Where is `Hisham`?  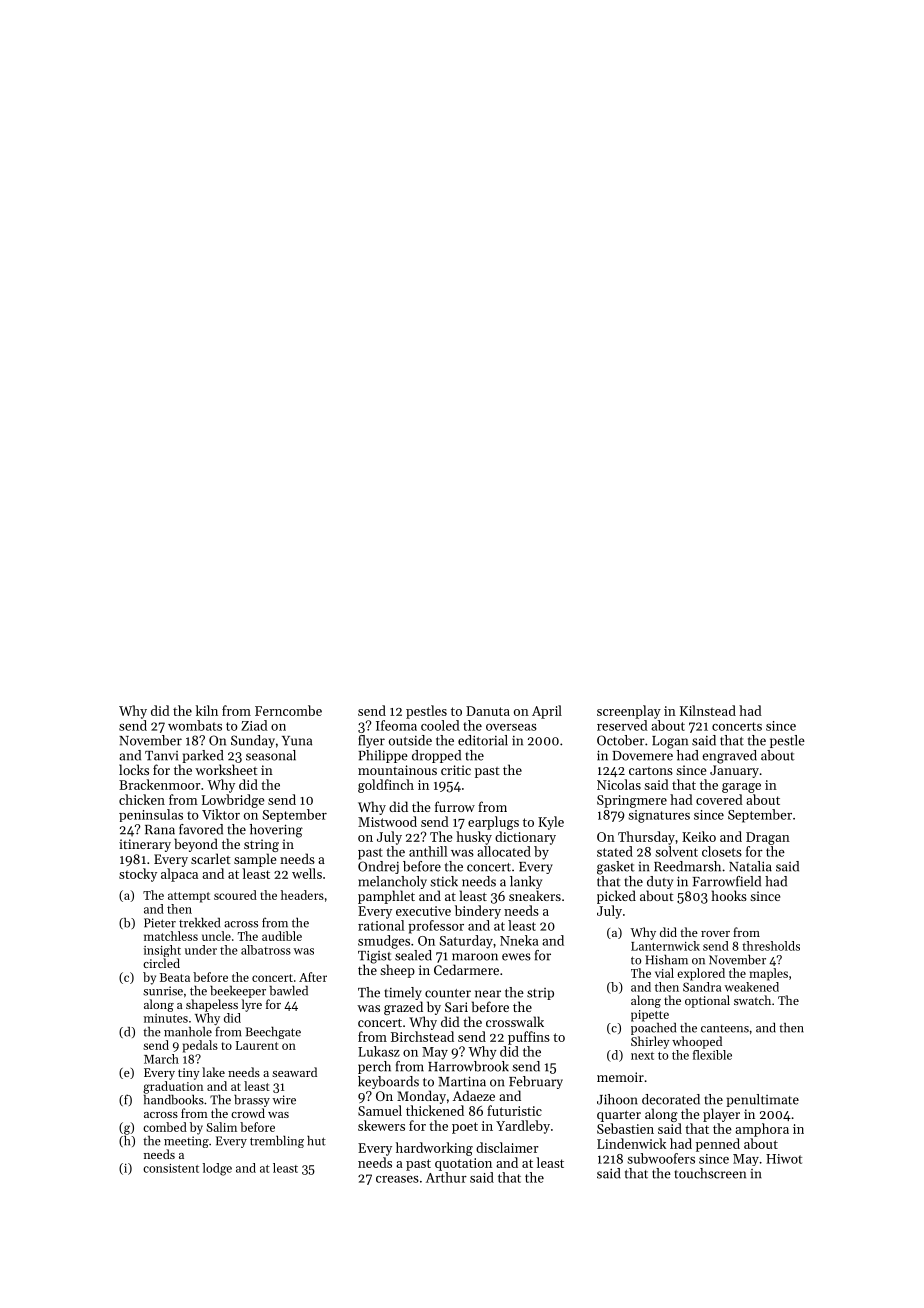 Hisham is located at coordinates (667, 960).
